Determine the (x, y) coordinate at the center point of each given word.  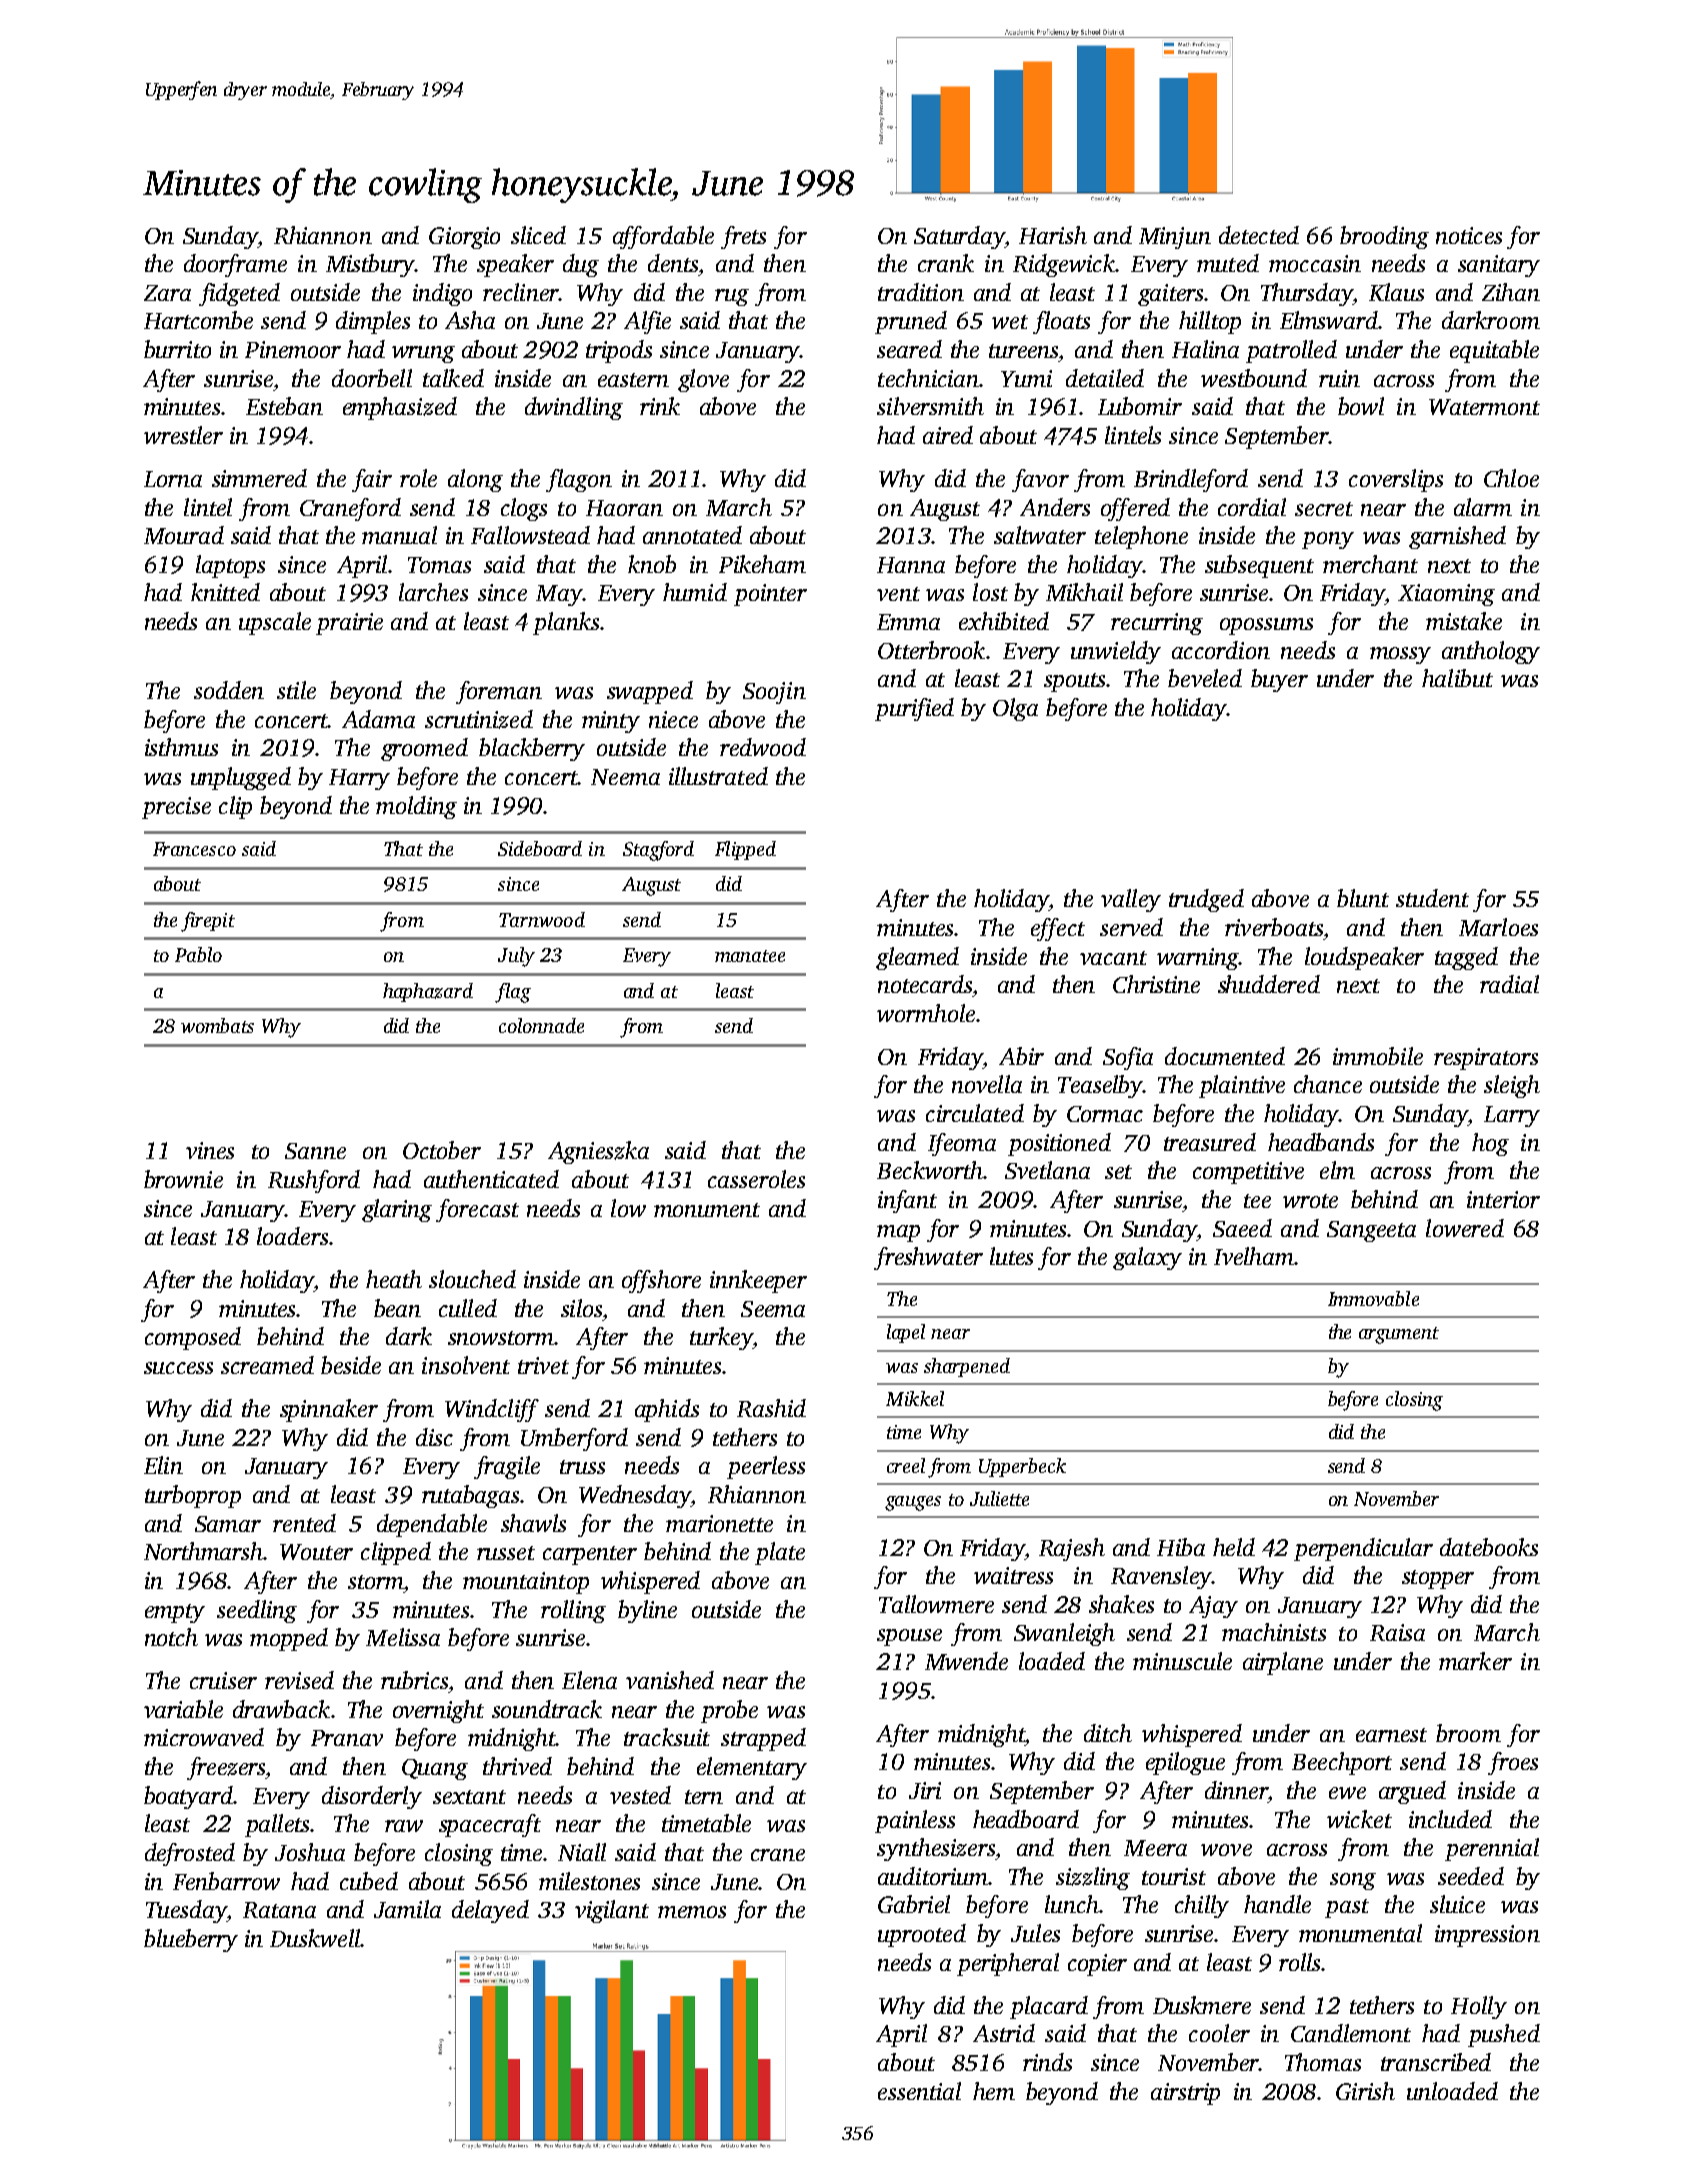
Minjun (1175, 238)
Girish (1365, 2091)
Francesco (194, 849)
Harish (1053, 235)
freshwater (928, 1258)
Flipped (745, 850)
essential (919, 2091)
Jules (1035, 1933)
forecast (477, 1210)
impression (1487, 1936)
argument (1399, 1335)
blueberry (191, 1940)
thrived (517, 1766)
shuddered (1269, 984)
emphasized (400, 408)
